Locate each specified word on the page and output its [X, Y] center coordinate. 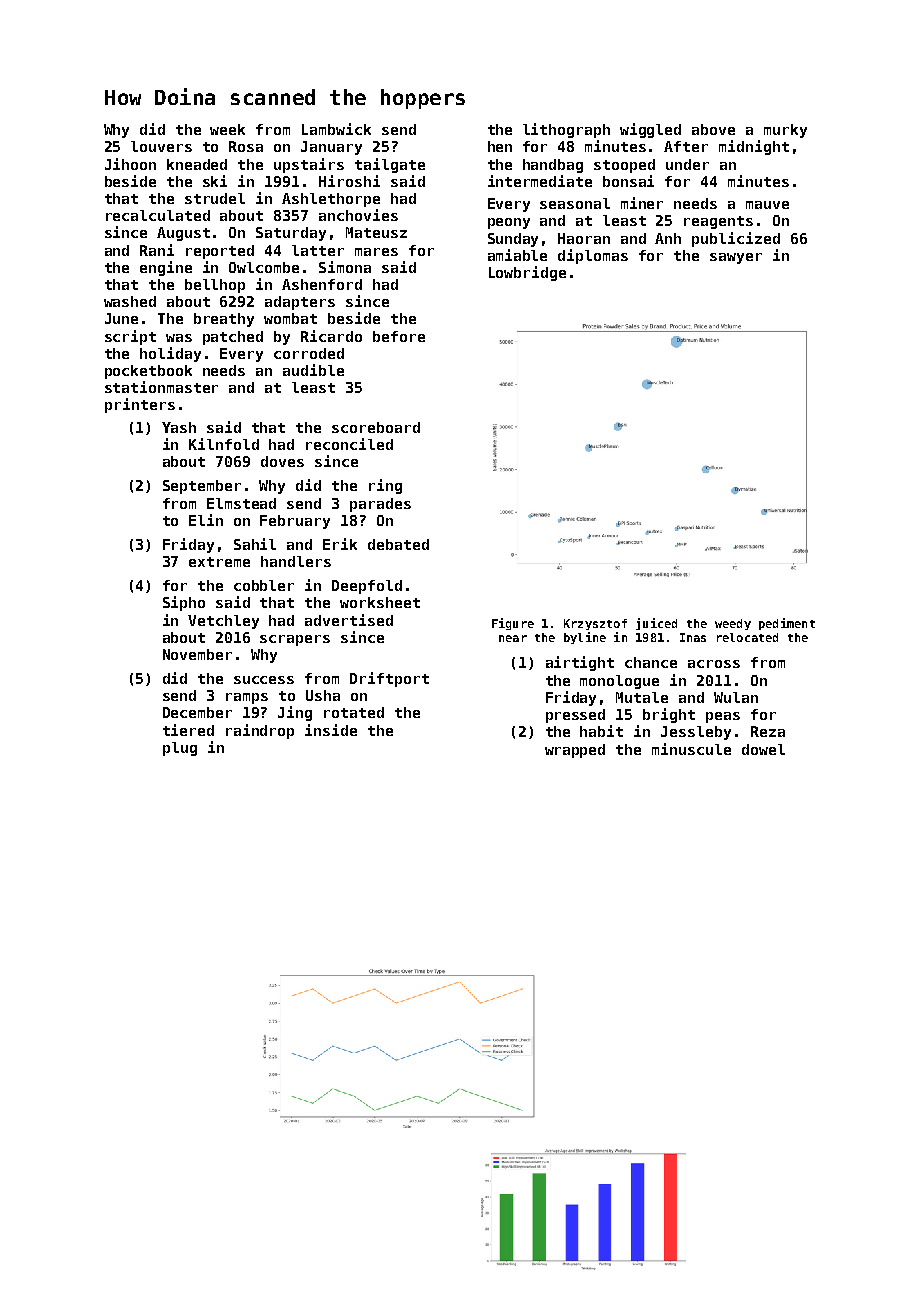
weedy [733, 624]
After [686, 146]
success [264, 680]
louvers [161, 146]
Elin [206, 520]
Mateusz [376, 232]
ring [385, 486]
